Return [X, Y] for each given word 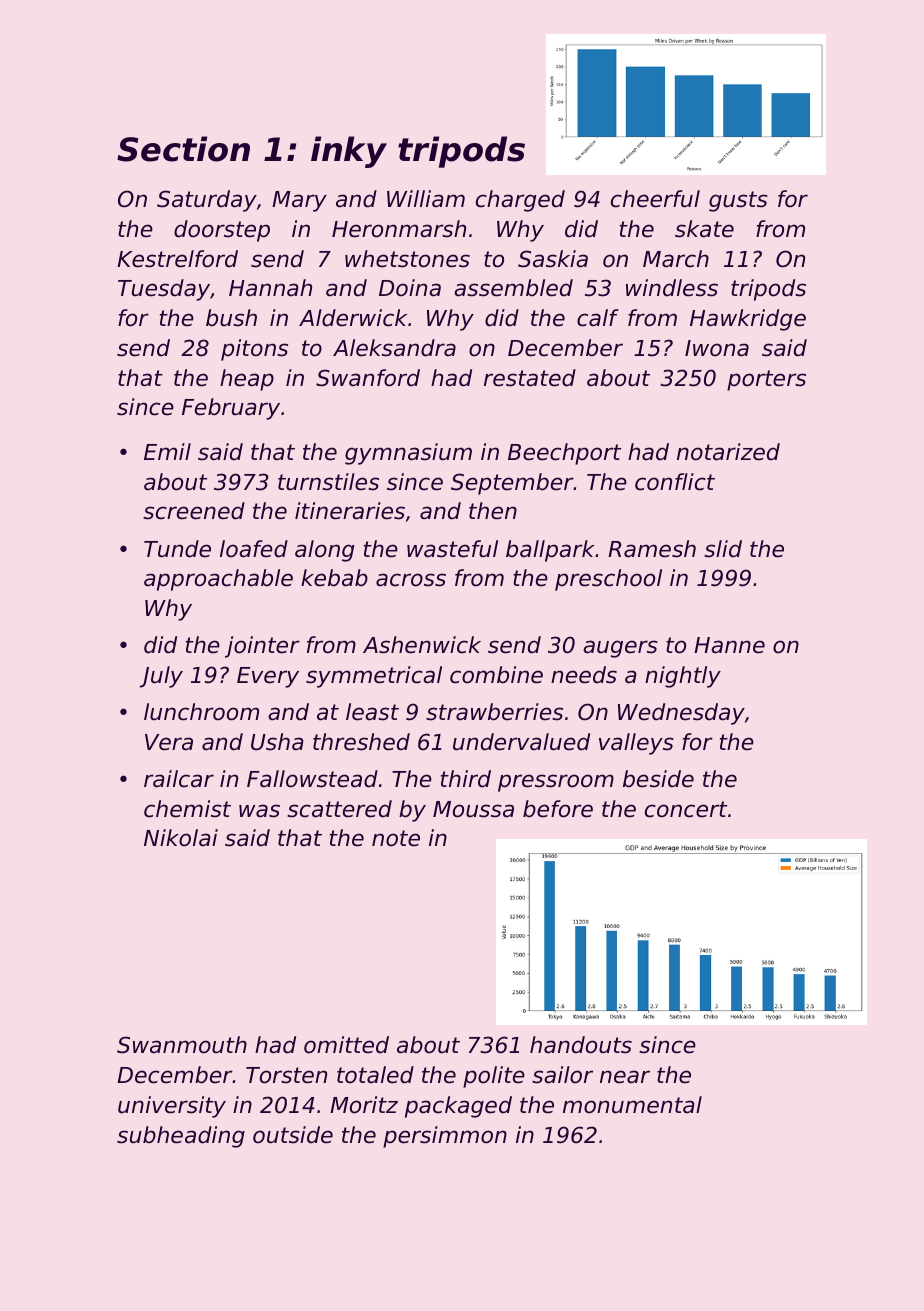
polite [494, 1077]
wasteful [452, 549]
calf [598, 318]
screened [194, 511]
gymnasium [408, 454]
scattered [339, 809]
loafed [254, 549]
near [625, 1077]
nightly [683, 677]
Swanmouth [182, 1045]
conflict [675, 482]
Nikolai [181, 838]
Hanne [729, 645]
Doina [410, 288]
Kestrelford [177, 259]
